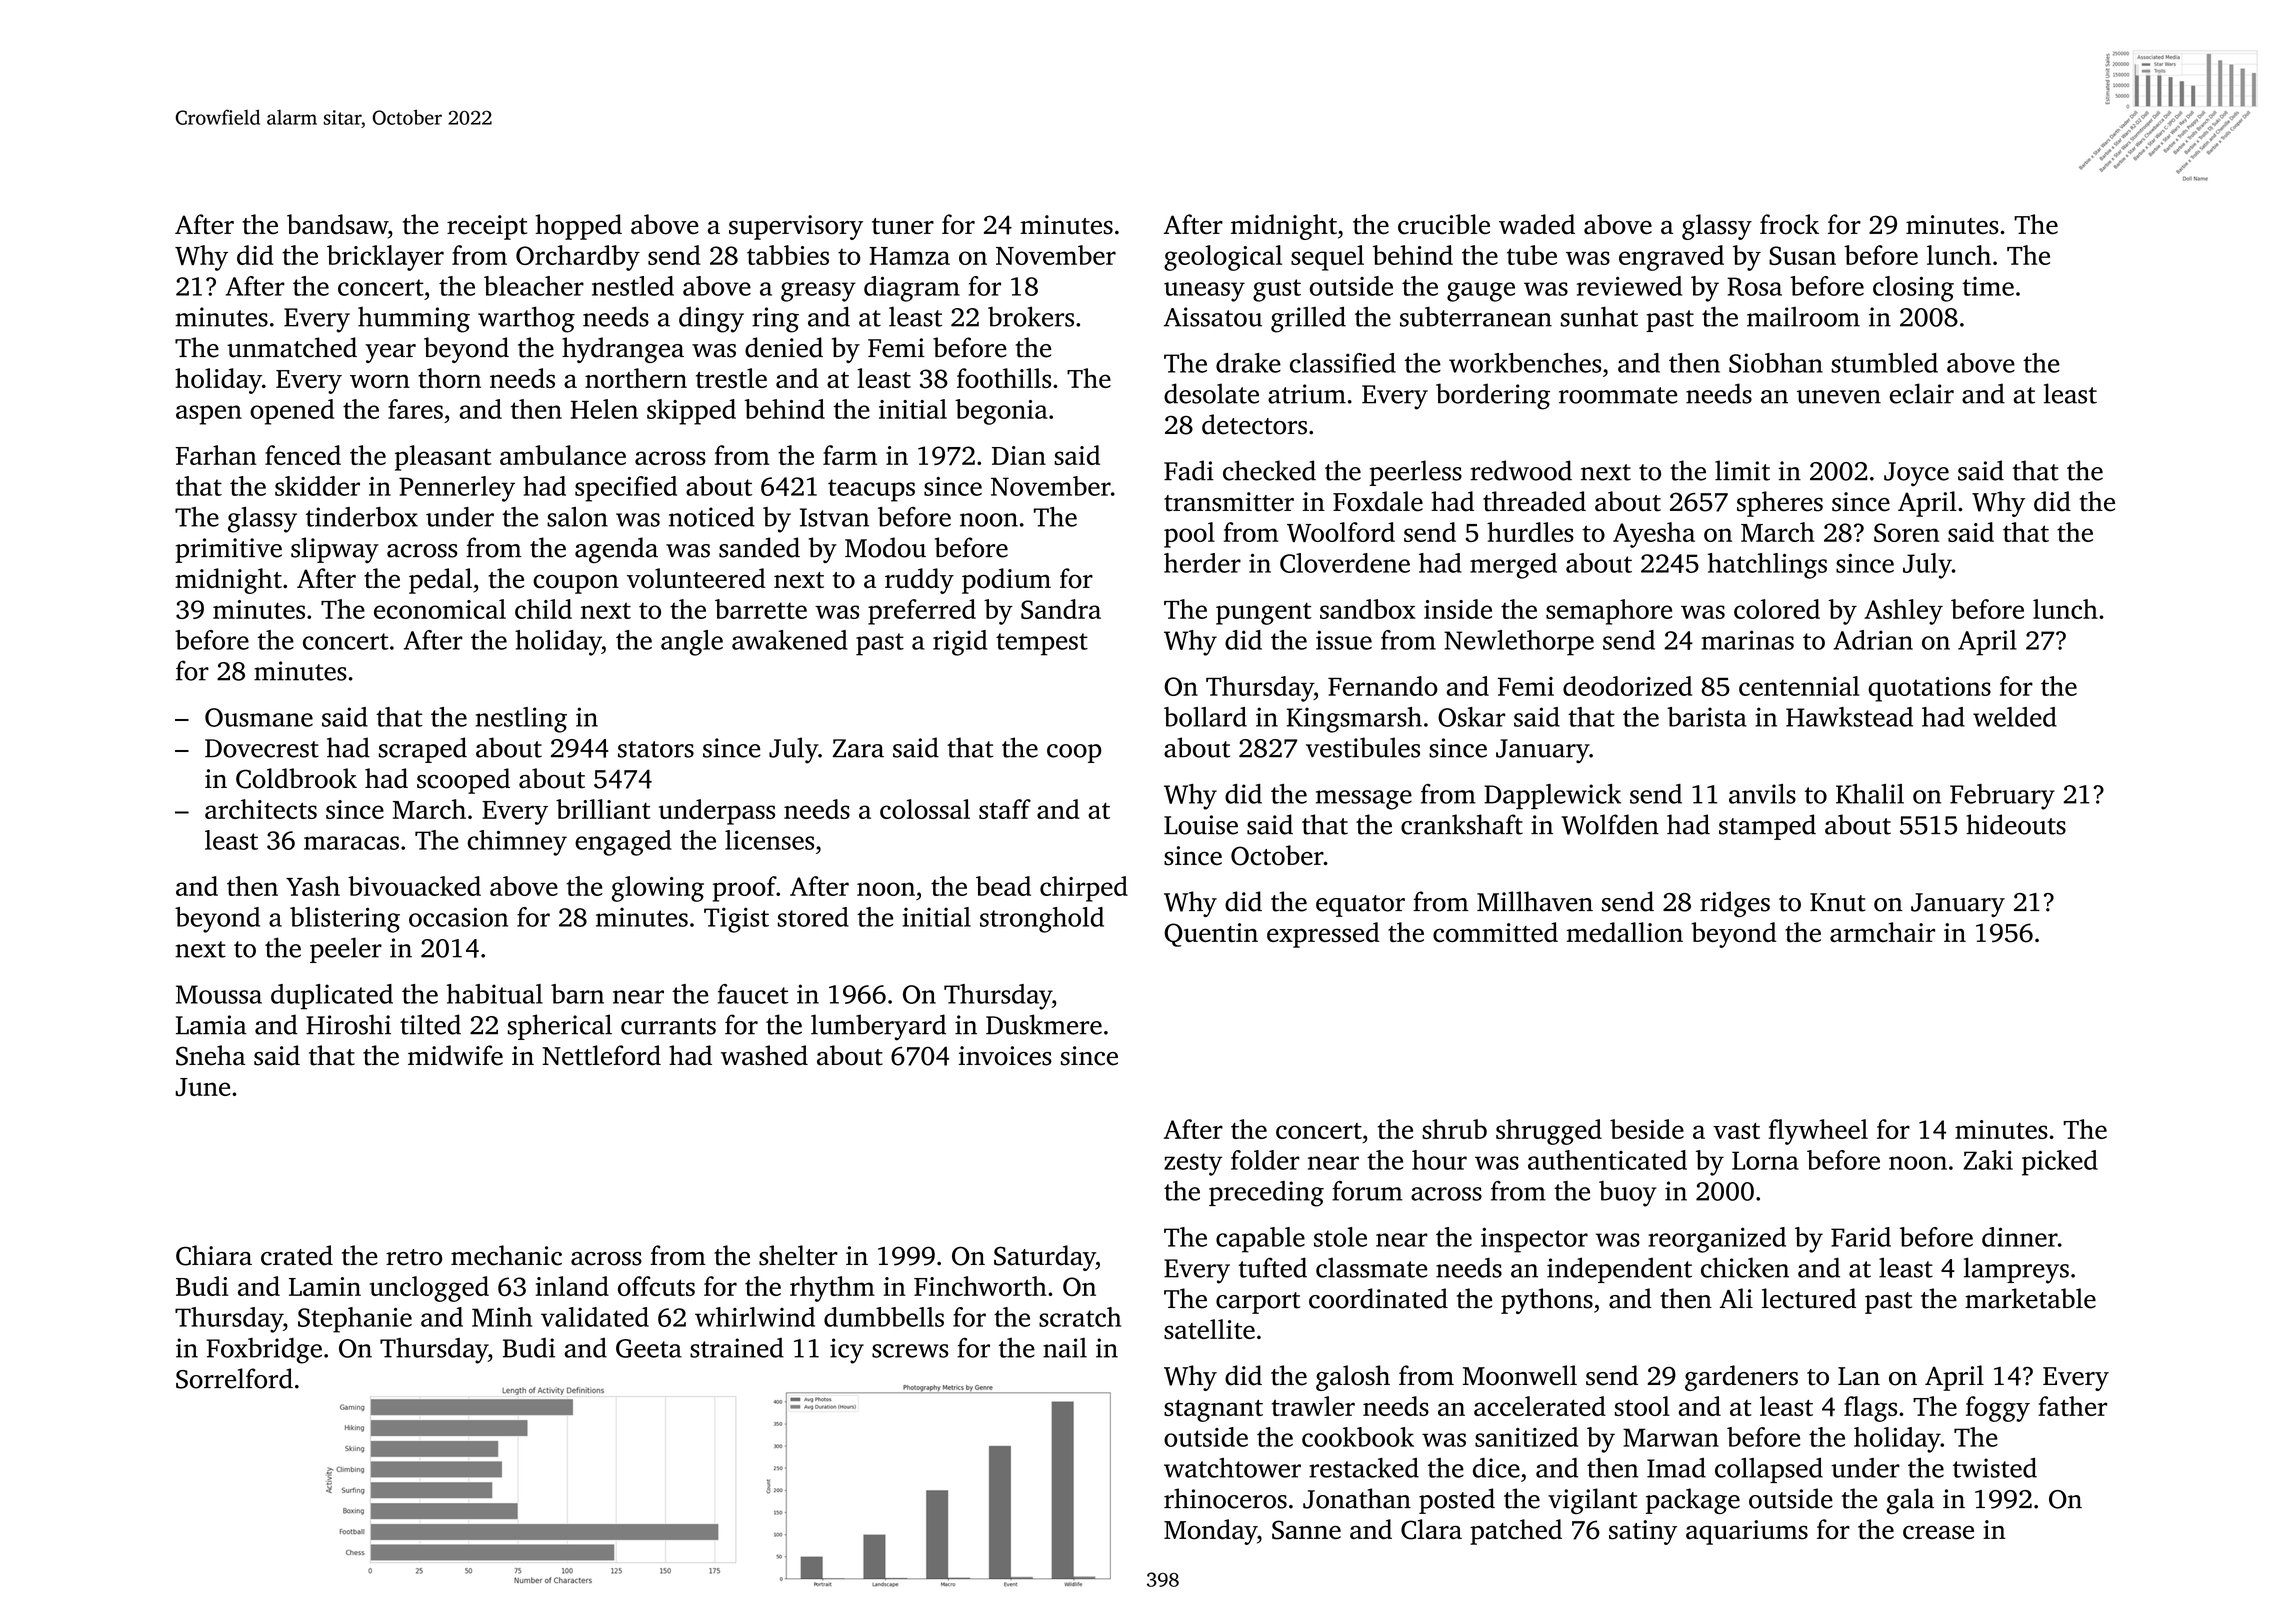  Describe the element at coordinates (1345, 563) in the document. I see `Cloverdene` at that location.
